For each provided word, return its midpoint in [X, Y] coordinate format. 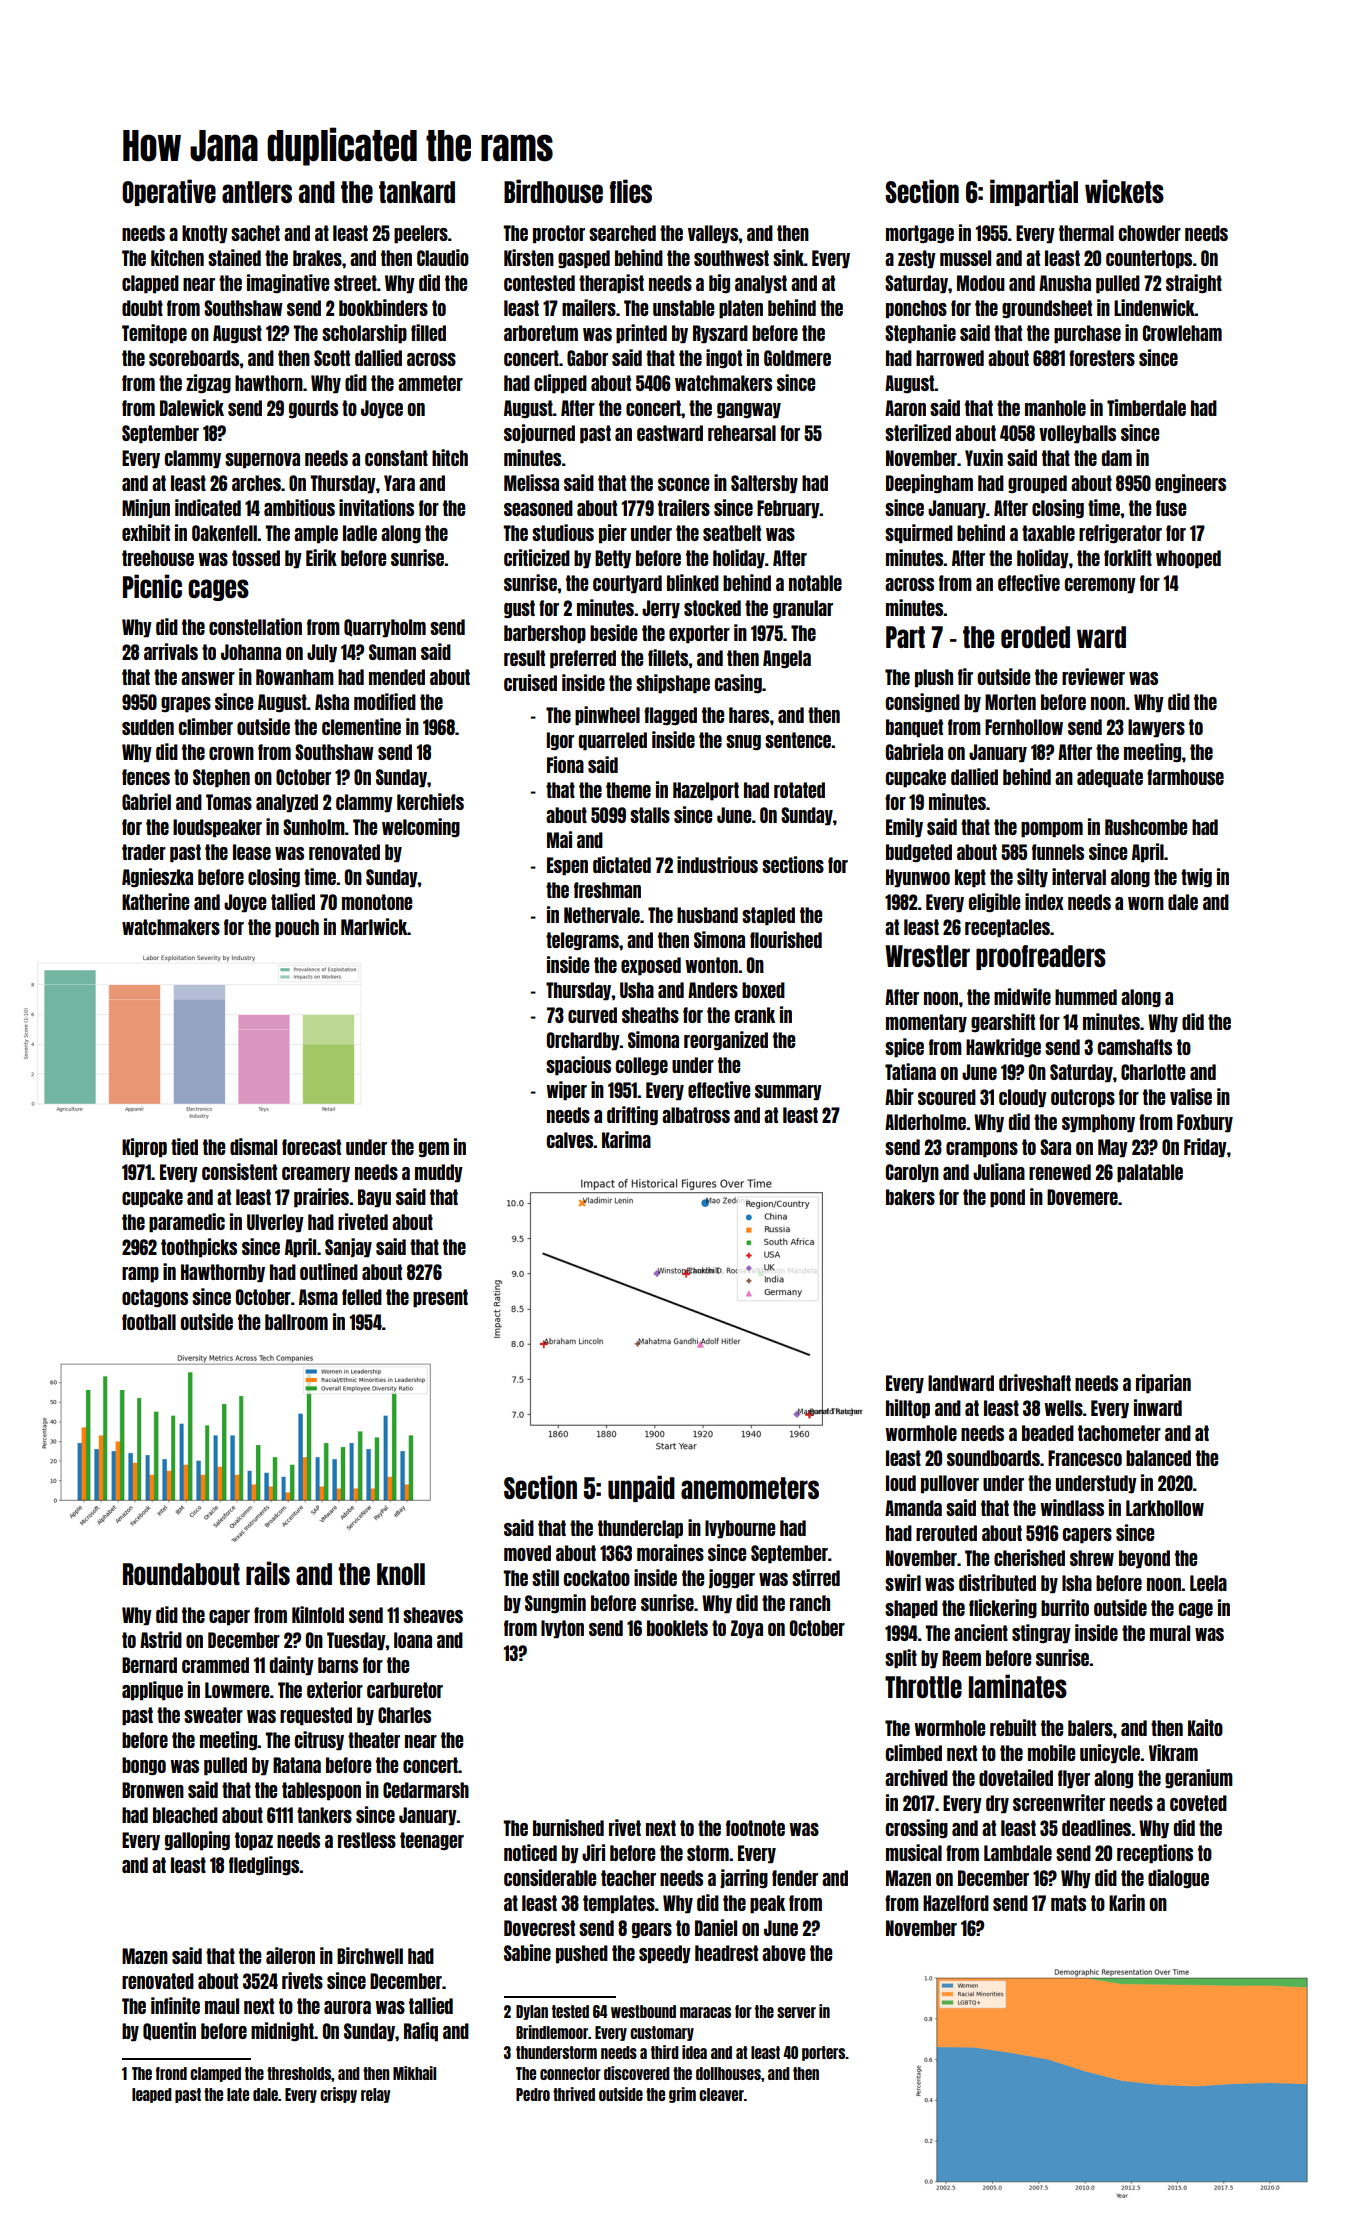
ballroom [296, 1322]
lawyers [1156, 728]
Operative [169, 192]
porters [823, 2053]
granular [803, 609]
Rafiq [421, 2032]
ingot [724, 358]
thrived [574, 2094]
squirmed [919, 534]
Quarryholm [385, 628]
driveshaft [1035, 1382]
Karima [626, 1139]
